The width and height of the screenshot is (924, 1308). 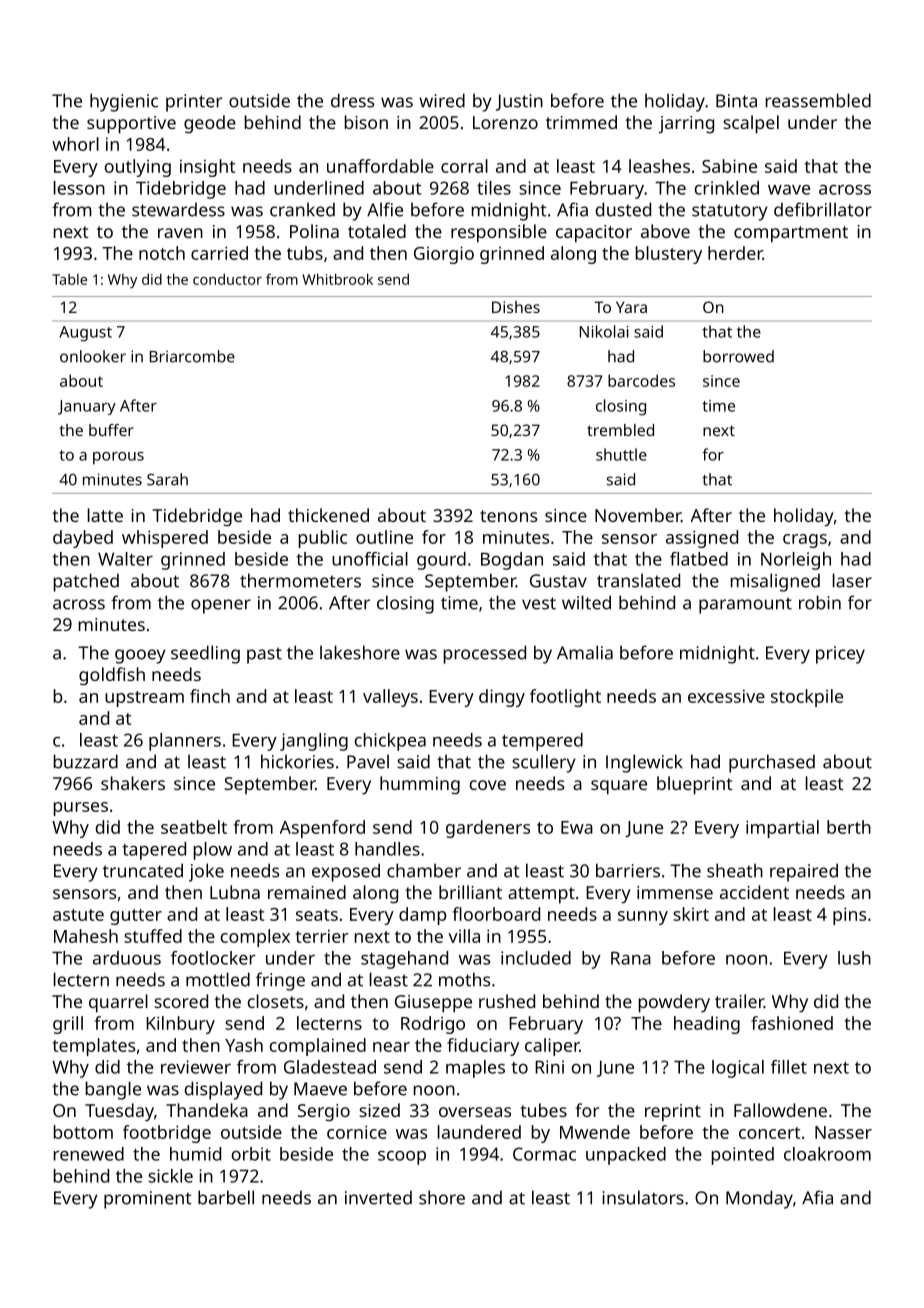 I want to click on Thandeka, so click(x=207, y=1110).
